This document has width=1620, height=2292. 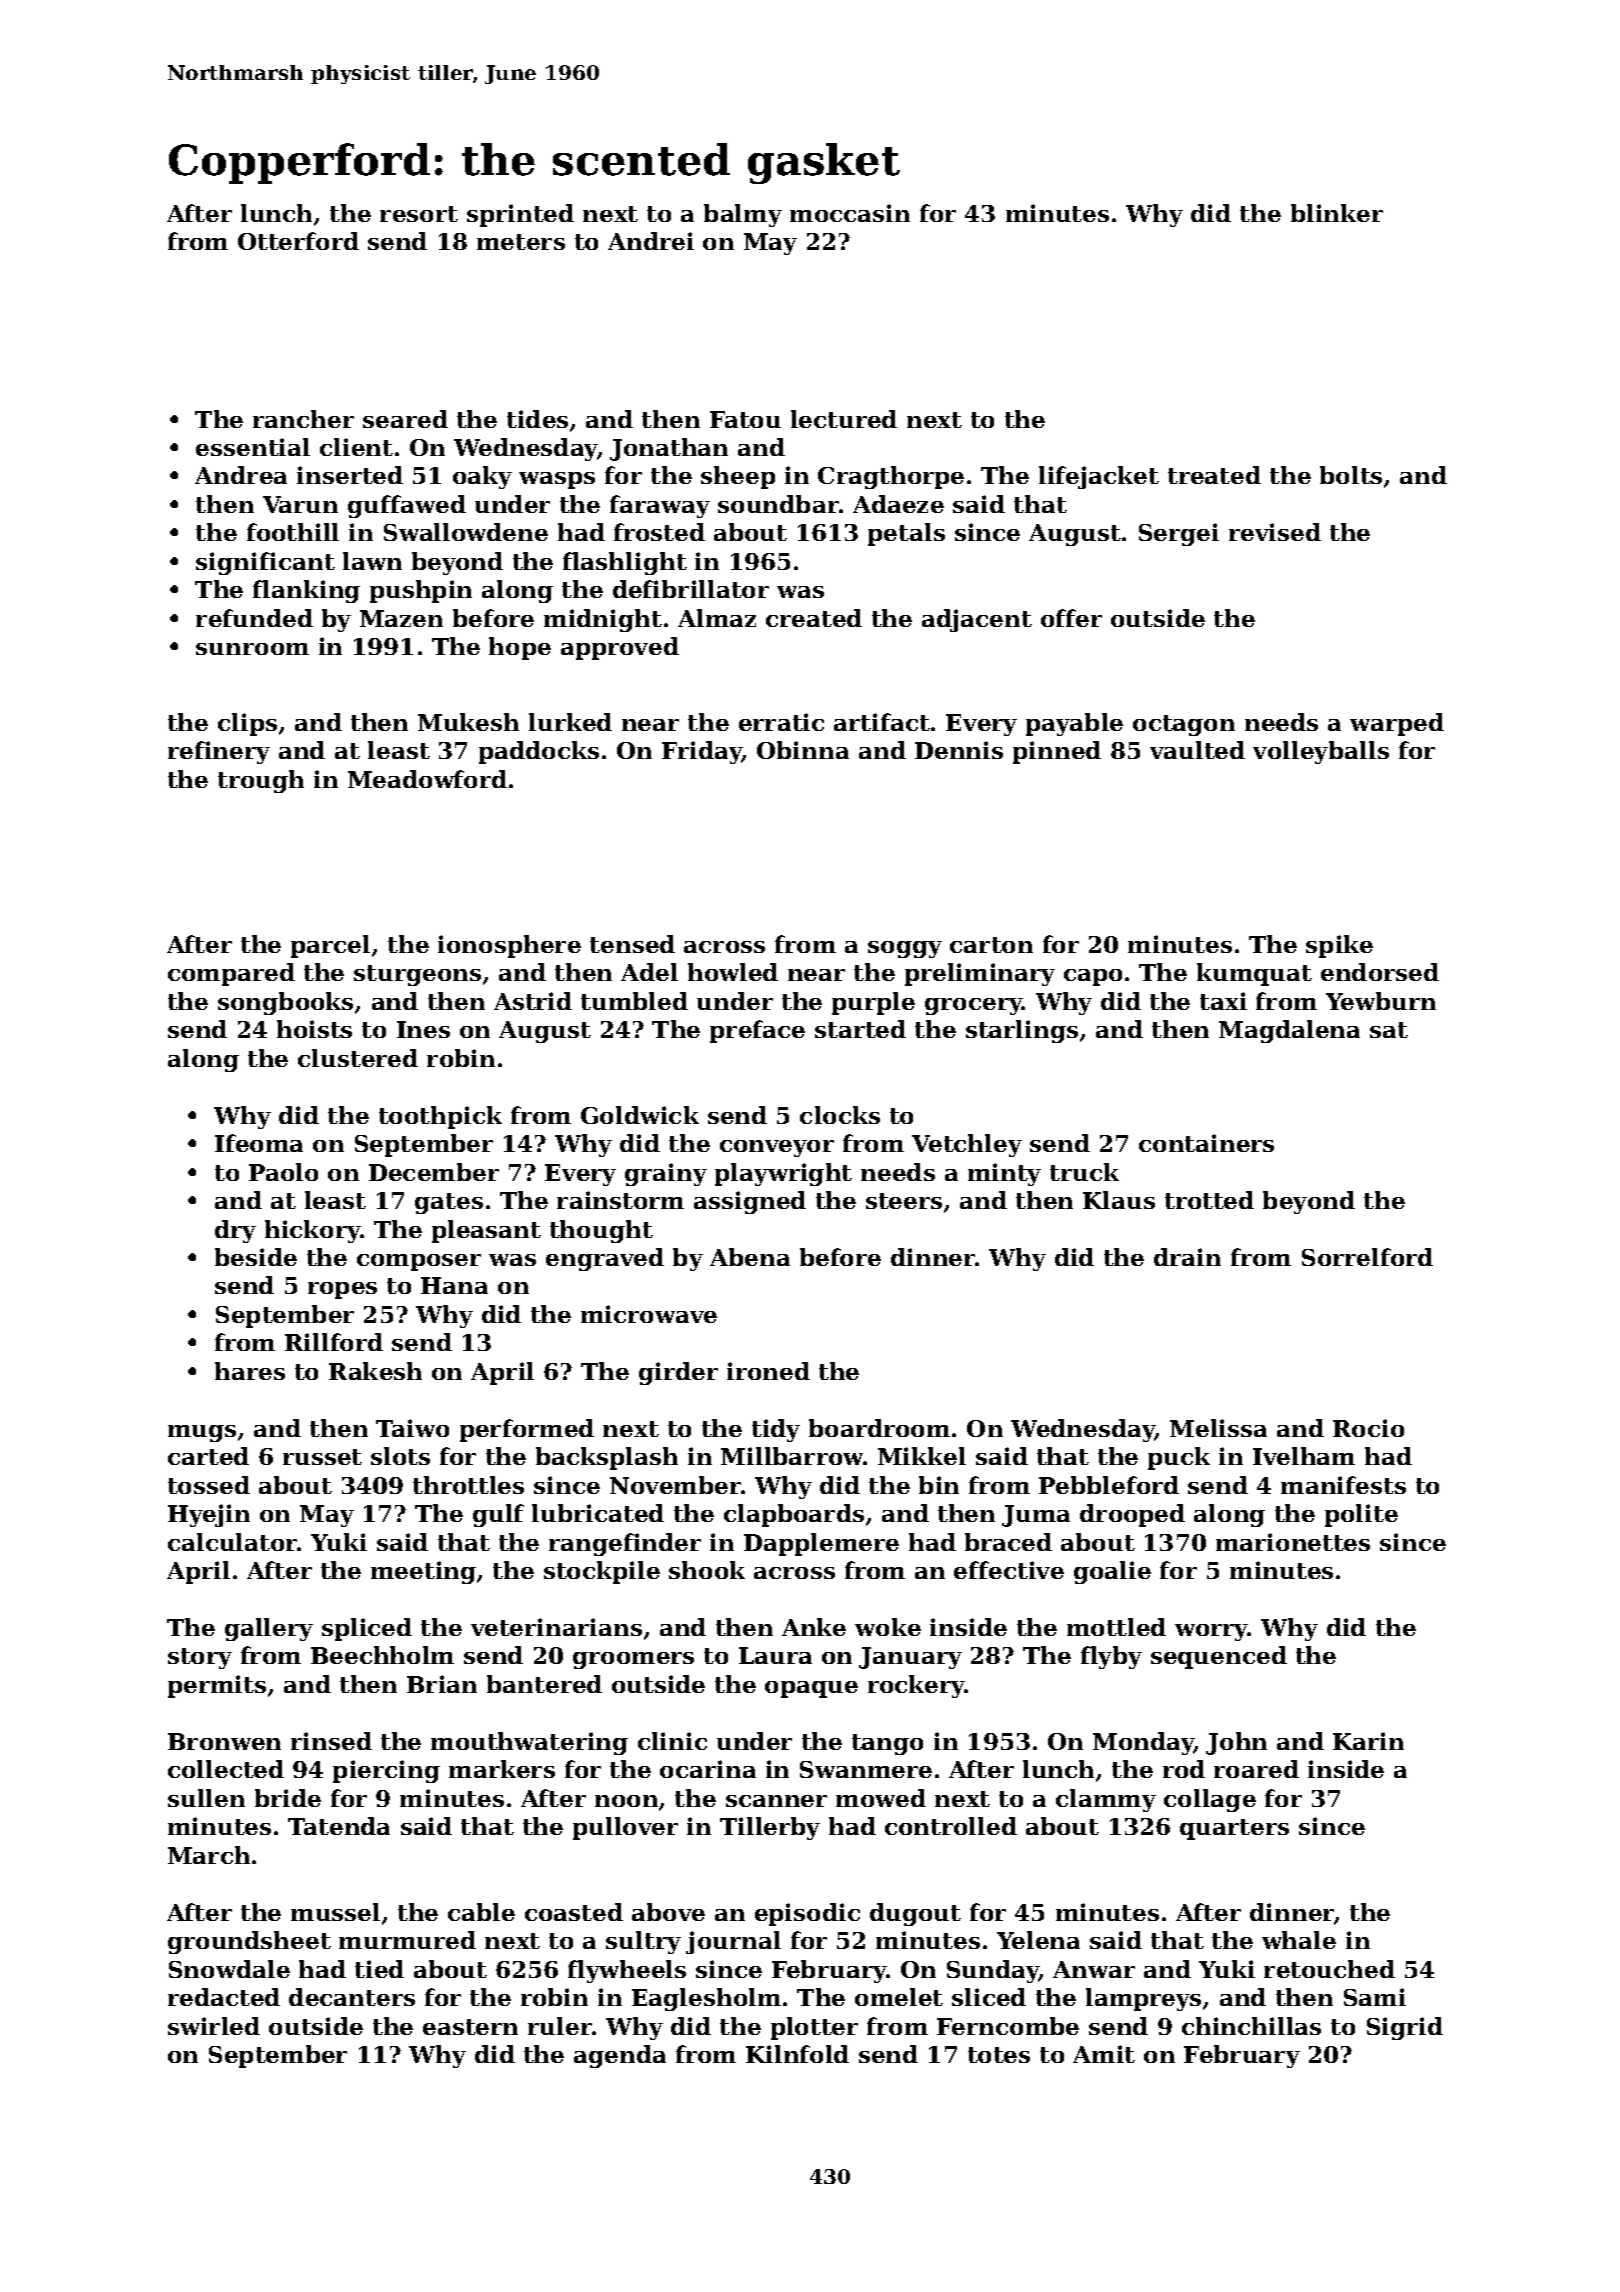 What do you see at coordinates (1337, 213) in the document?
I see `blinker` at bounding box center [1337, 213].
